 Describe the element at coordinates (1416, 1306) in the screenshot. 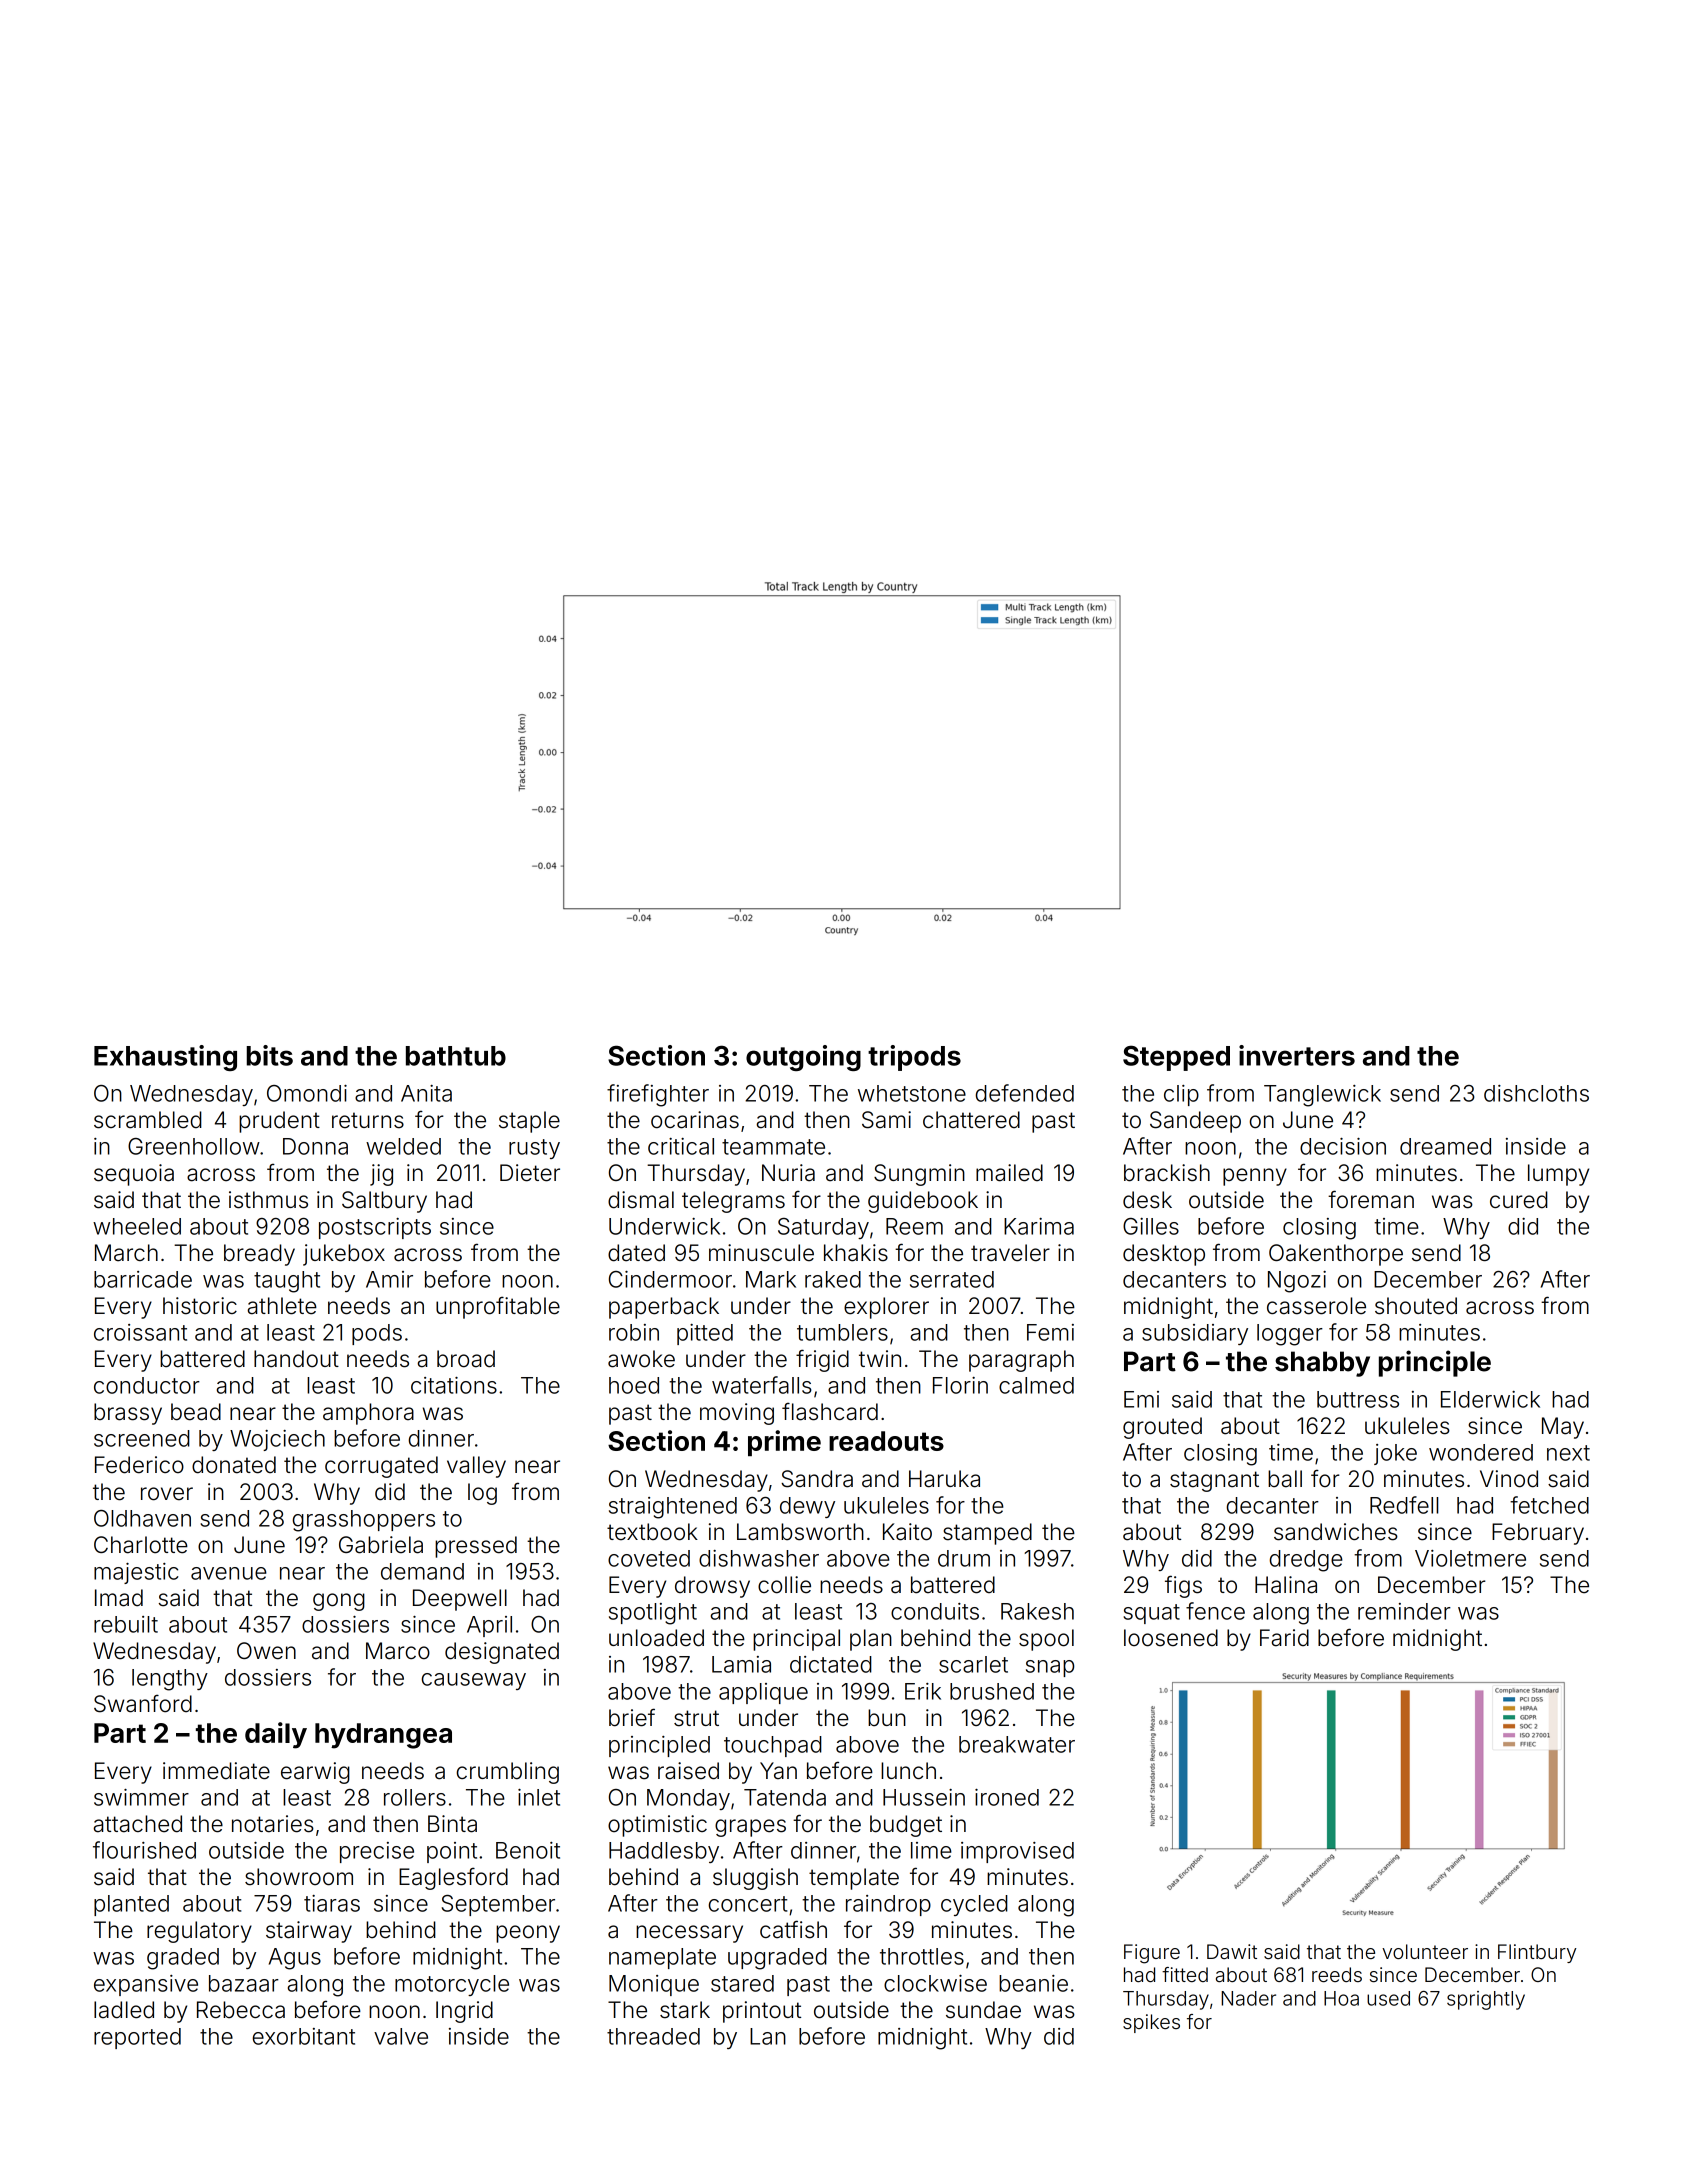

I see `shouted` at that location.
